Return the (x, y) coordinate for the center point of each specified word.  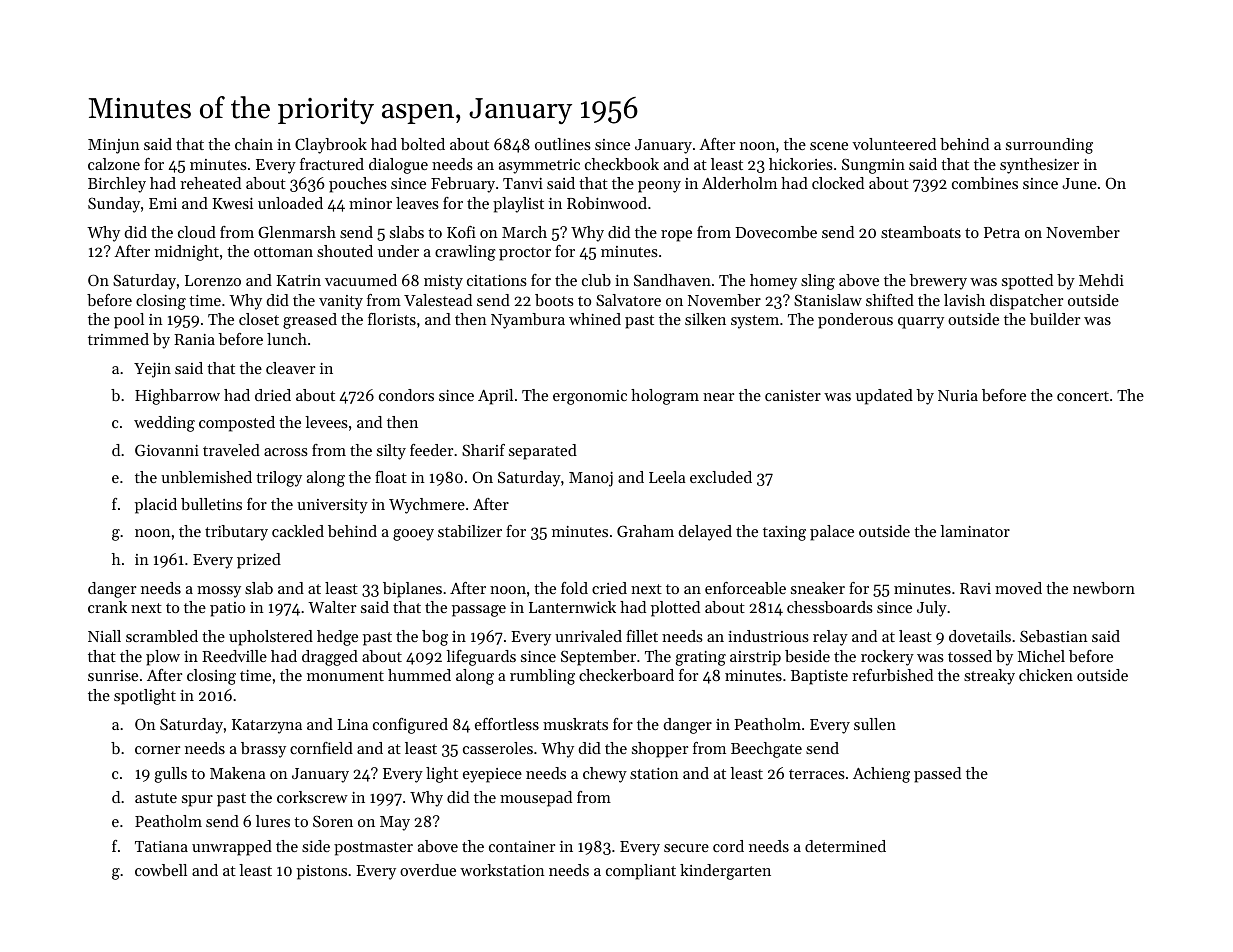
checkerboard (626, 675)
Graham (645, 531)
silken (705, 319)
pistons (322, 872)
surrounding (1049, 146)
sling (818, 282)
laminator (975, 531)
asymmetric (539, 166)
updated (884, 397)
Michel (1041, 656)
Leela (667, 477)
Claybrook (331, 146)
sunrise (113, 675)
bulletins (211, 504)
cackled (298, 531)
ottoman (283, 252)
